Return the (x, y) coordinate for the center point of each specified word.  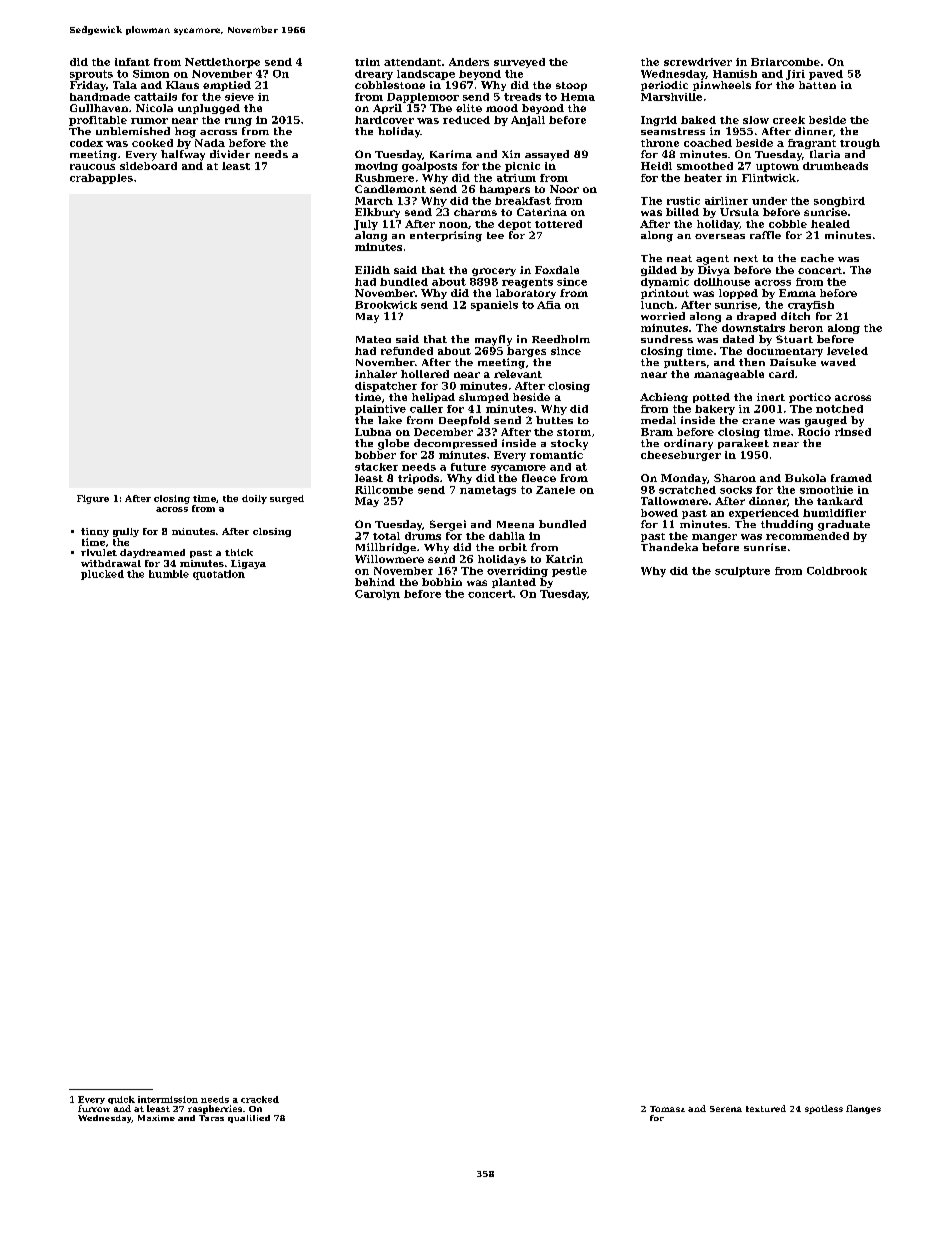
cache (817, 258)
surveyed (519, 63)
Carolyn (377, 595)
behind (375, 582)
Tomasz (667, 1109)
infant (132, 62)
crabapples (101, 179)
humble (169, 574)
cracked (260, 1099)
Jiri (795, 75)
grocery (494, 272)
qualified (249, 1119)
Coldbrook (837, 571)
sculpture (742, 572)
